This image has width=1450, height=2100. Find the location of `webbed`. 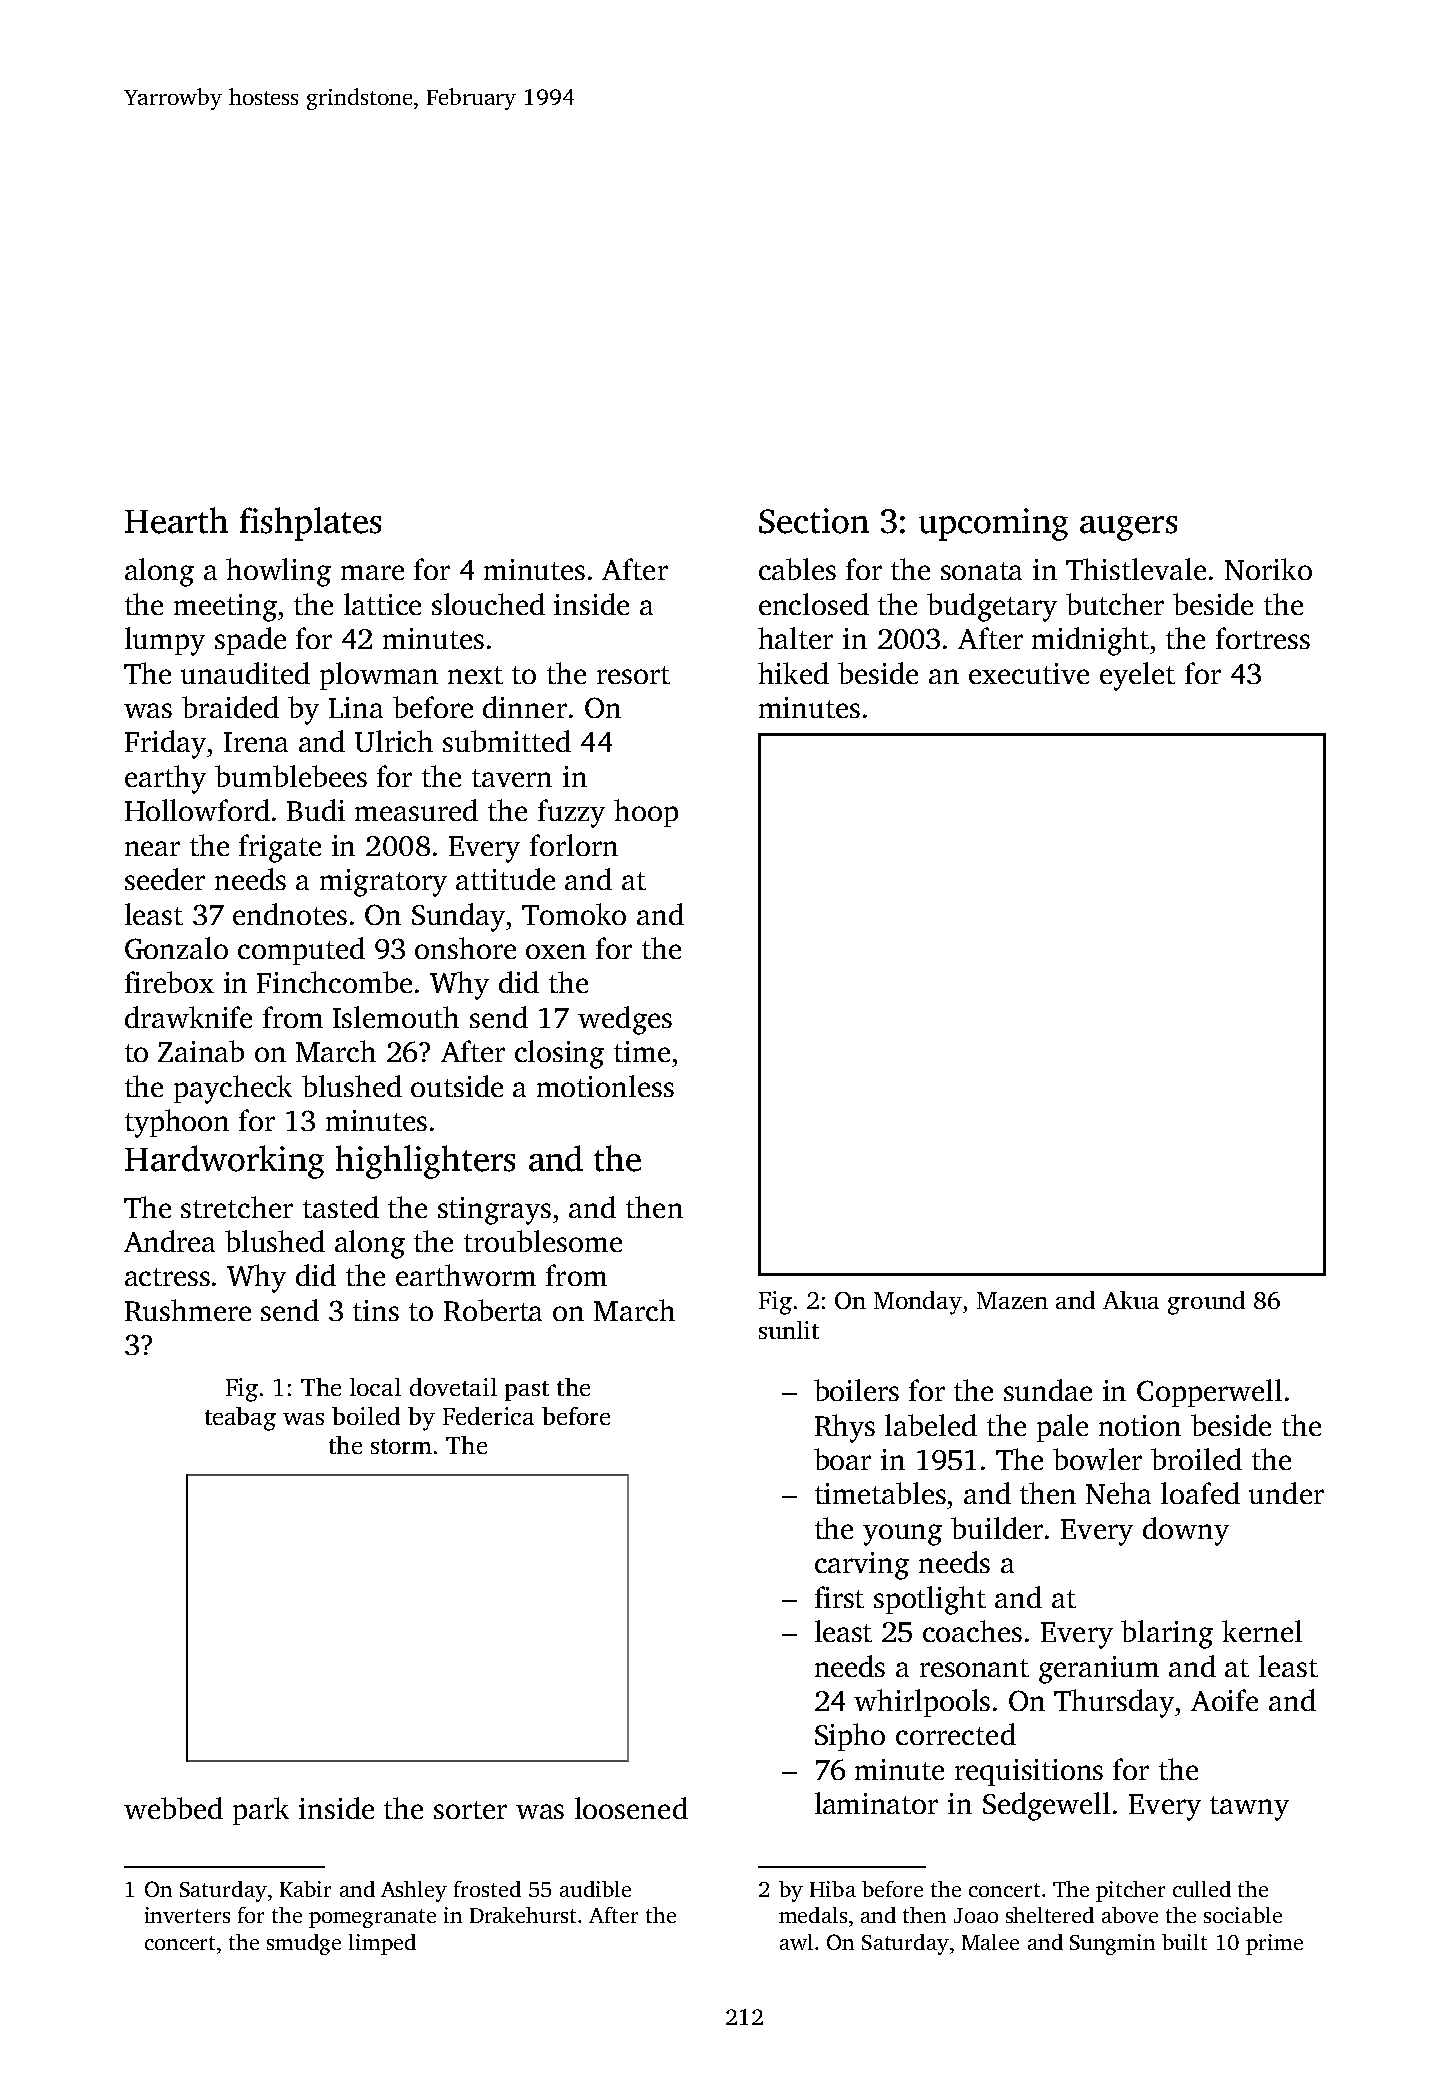

webbed is located at coordinates (173, 1808).
